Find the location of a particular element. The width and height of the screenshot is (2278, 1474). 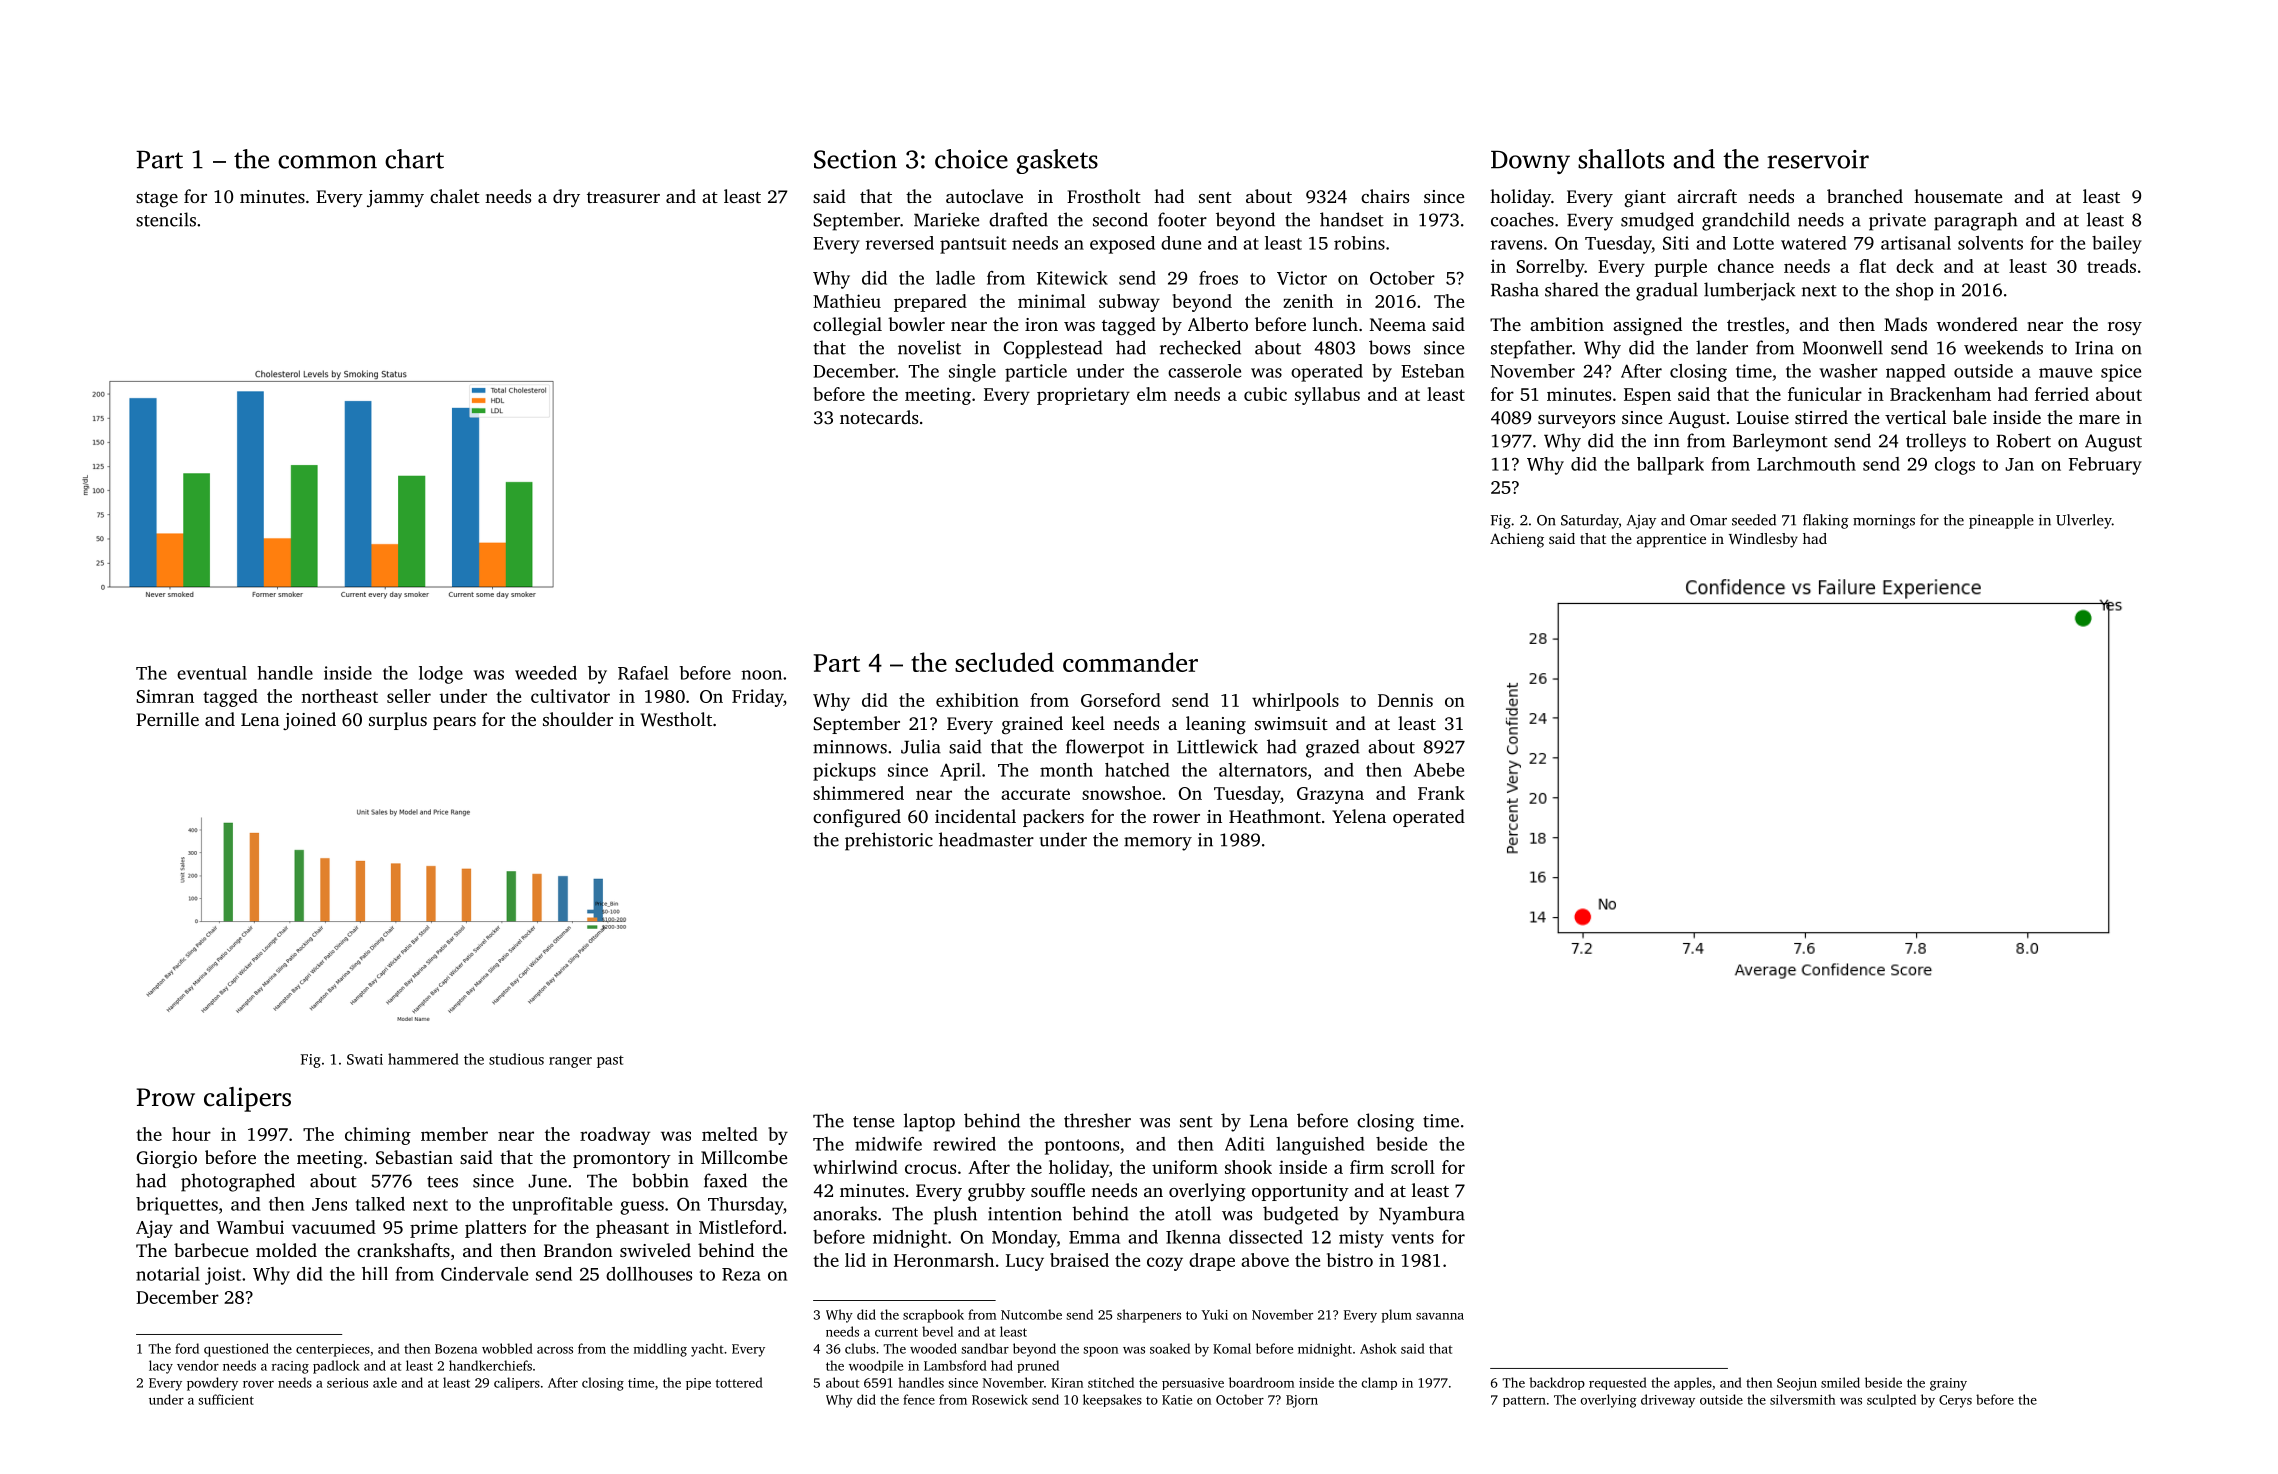

weekends is located at coordinates (2003, 347).
